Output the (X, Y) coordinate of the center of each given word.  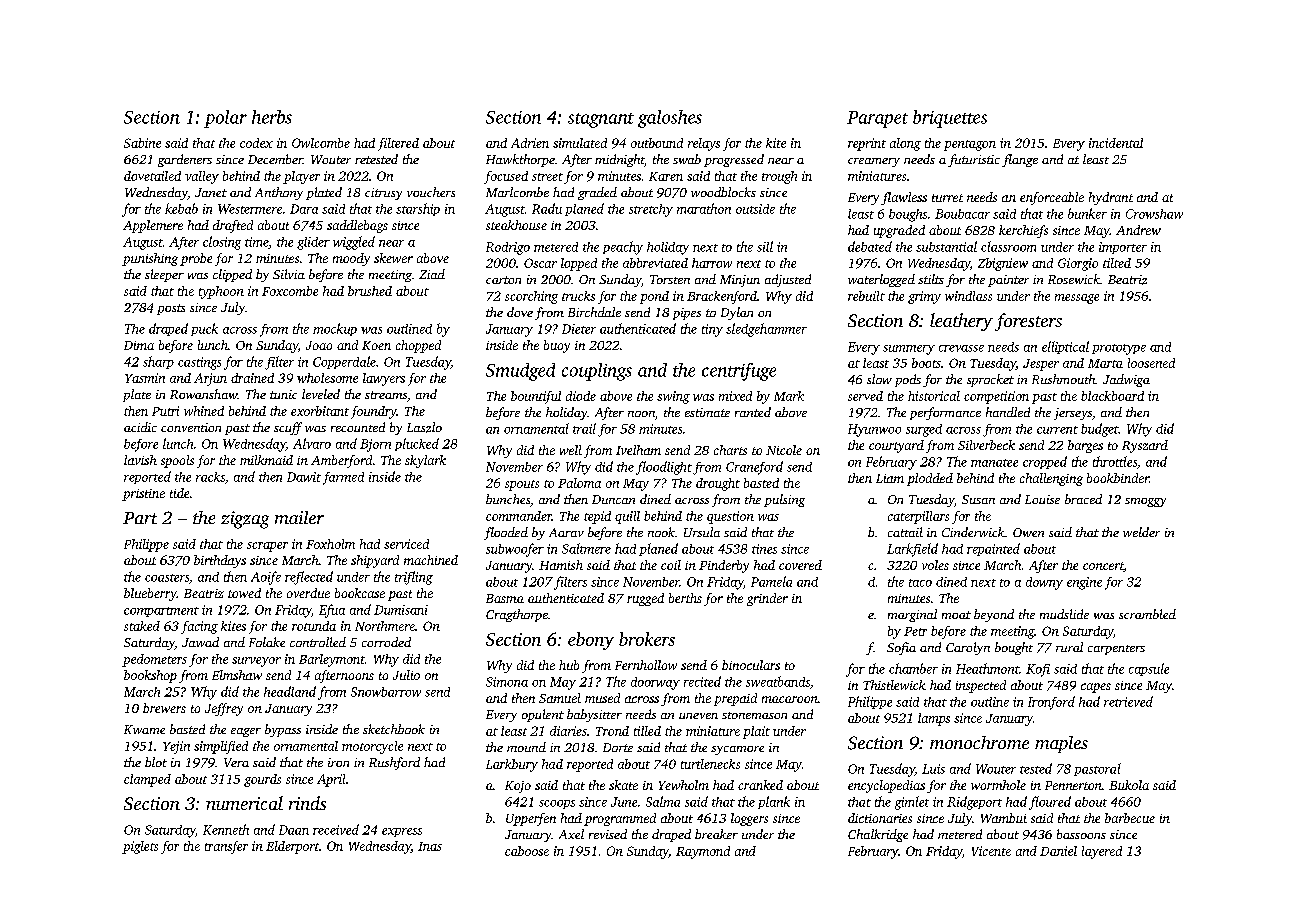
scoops (557, 804)
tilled (647, 731)
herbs (272, 117)
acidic (140, 427)
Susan (978, 499)
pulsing (784, 500)
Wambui (1004, 818)
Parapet (877, 119)
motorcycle (372, 747)
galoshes (670, 119)
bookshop (150, 676)
